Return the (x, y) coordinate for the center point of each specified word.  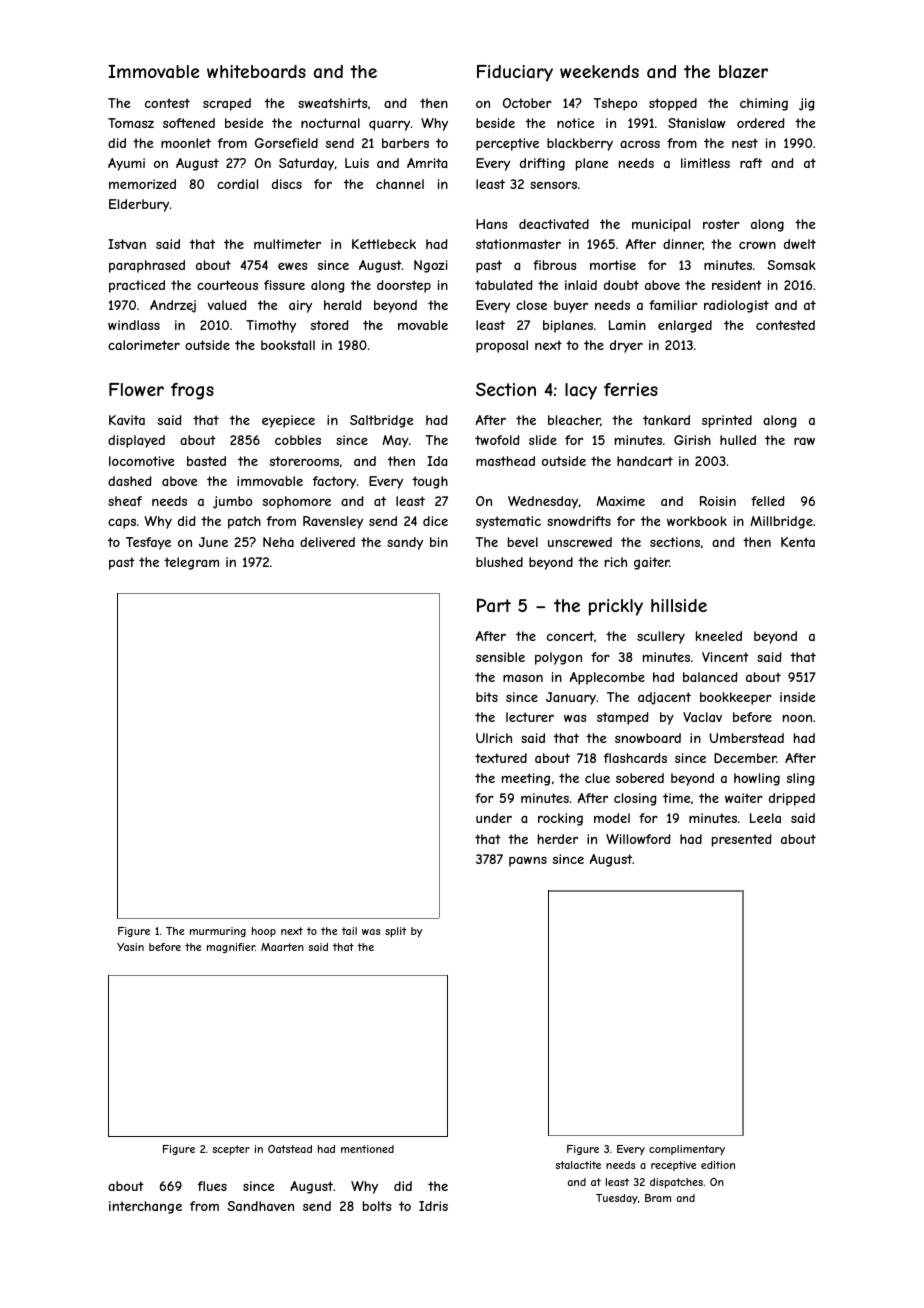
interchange (145, 1207)
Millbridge (781, 522)
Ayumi (126, 164)
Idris (433, 1206)
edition (718, 1165)
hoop (264, 932)
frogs (192, 391)
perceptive (507, 144)
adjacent (664, 698)
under (494, 818)
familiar (673, 305)
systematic (508, 522)
